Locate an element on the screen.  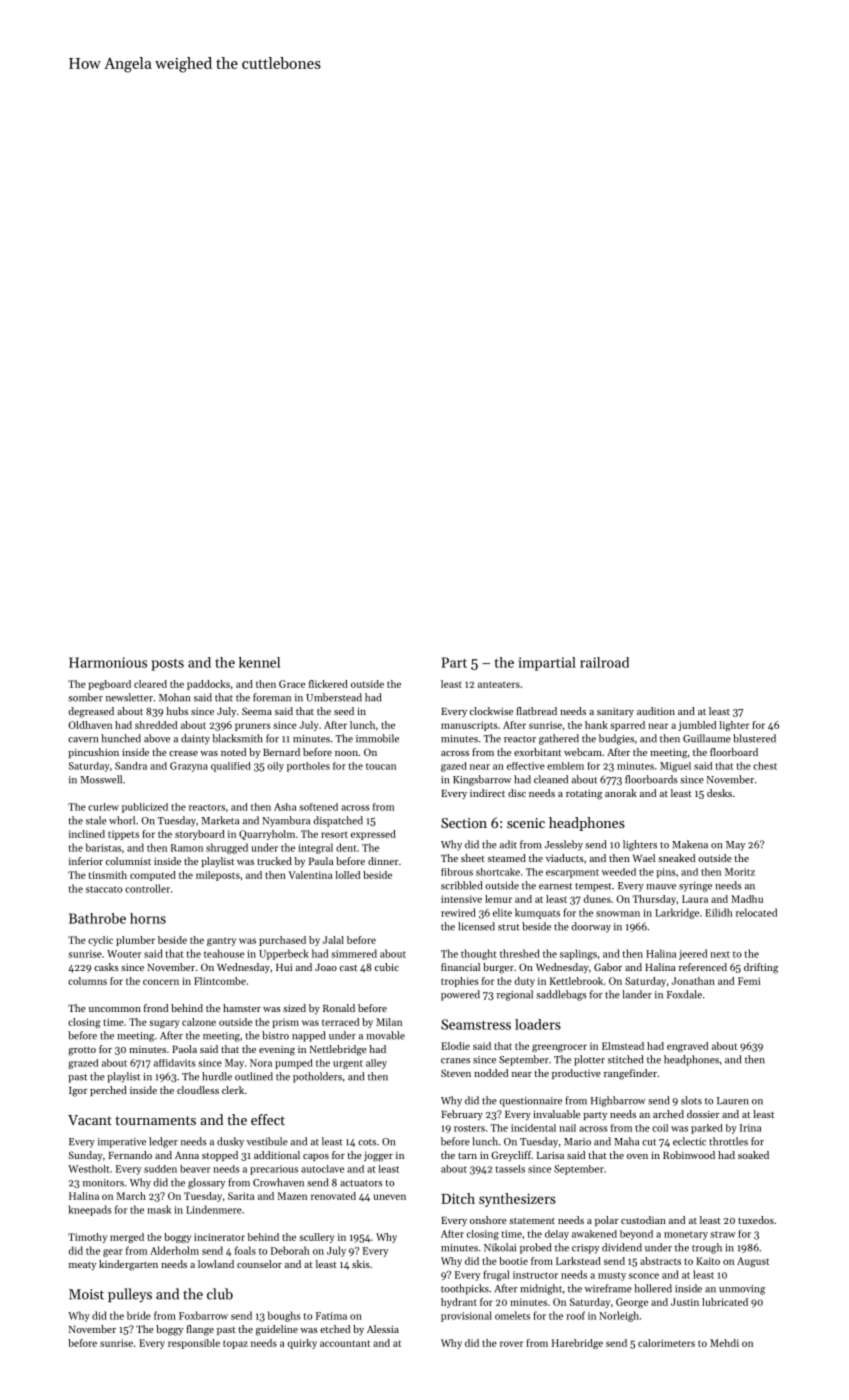
concern is located at coordinates (161, 982).
